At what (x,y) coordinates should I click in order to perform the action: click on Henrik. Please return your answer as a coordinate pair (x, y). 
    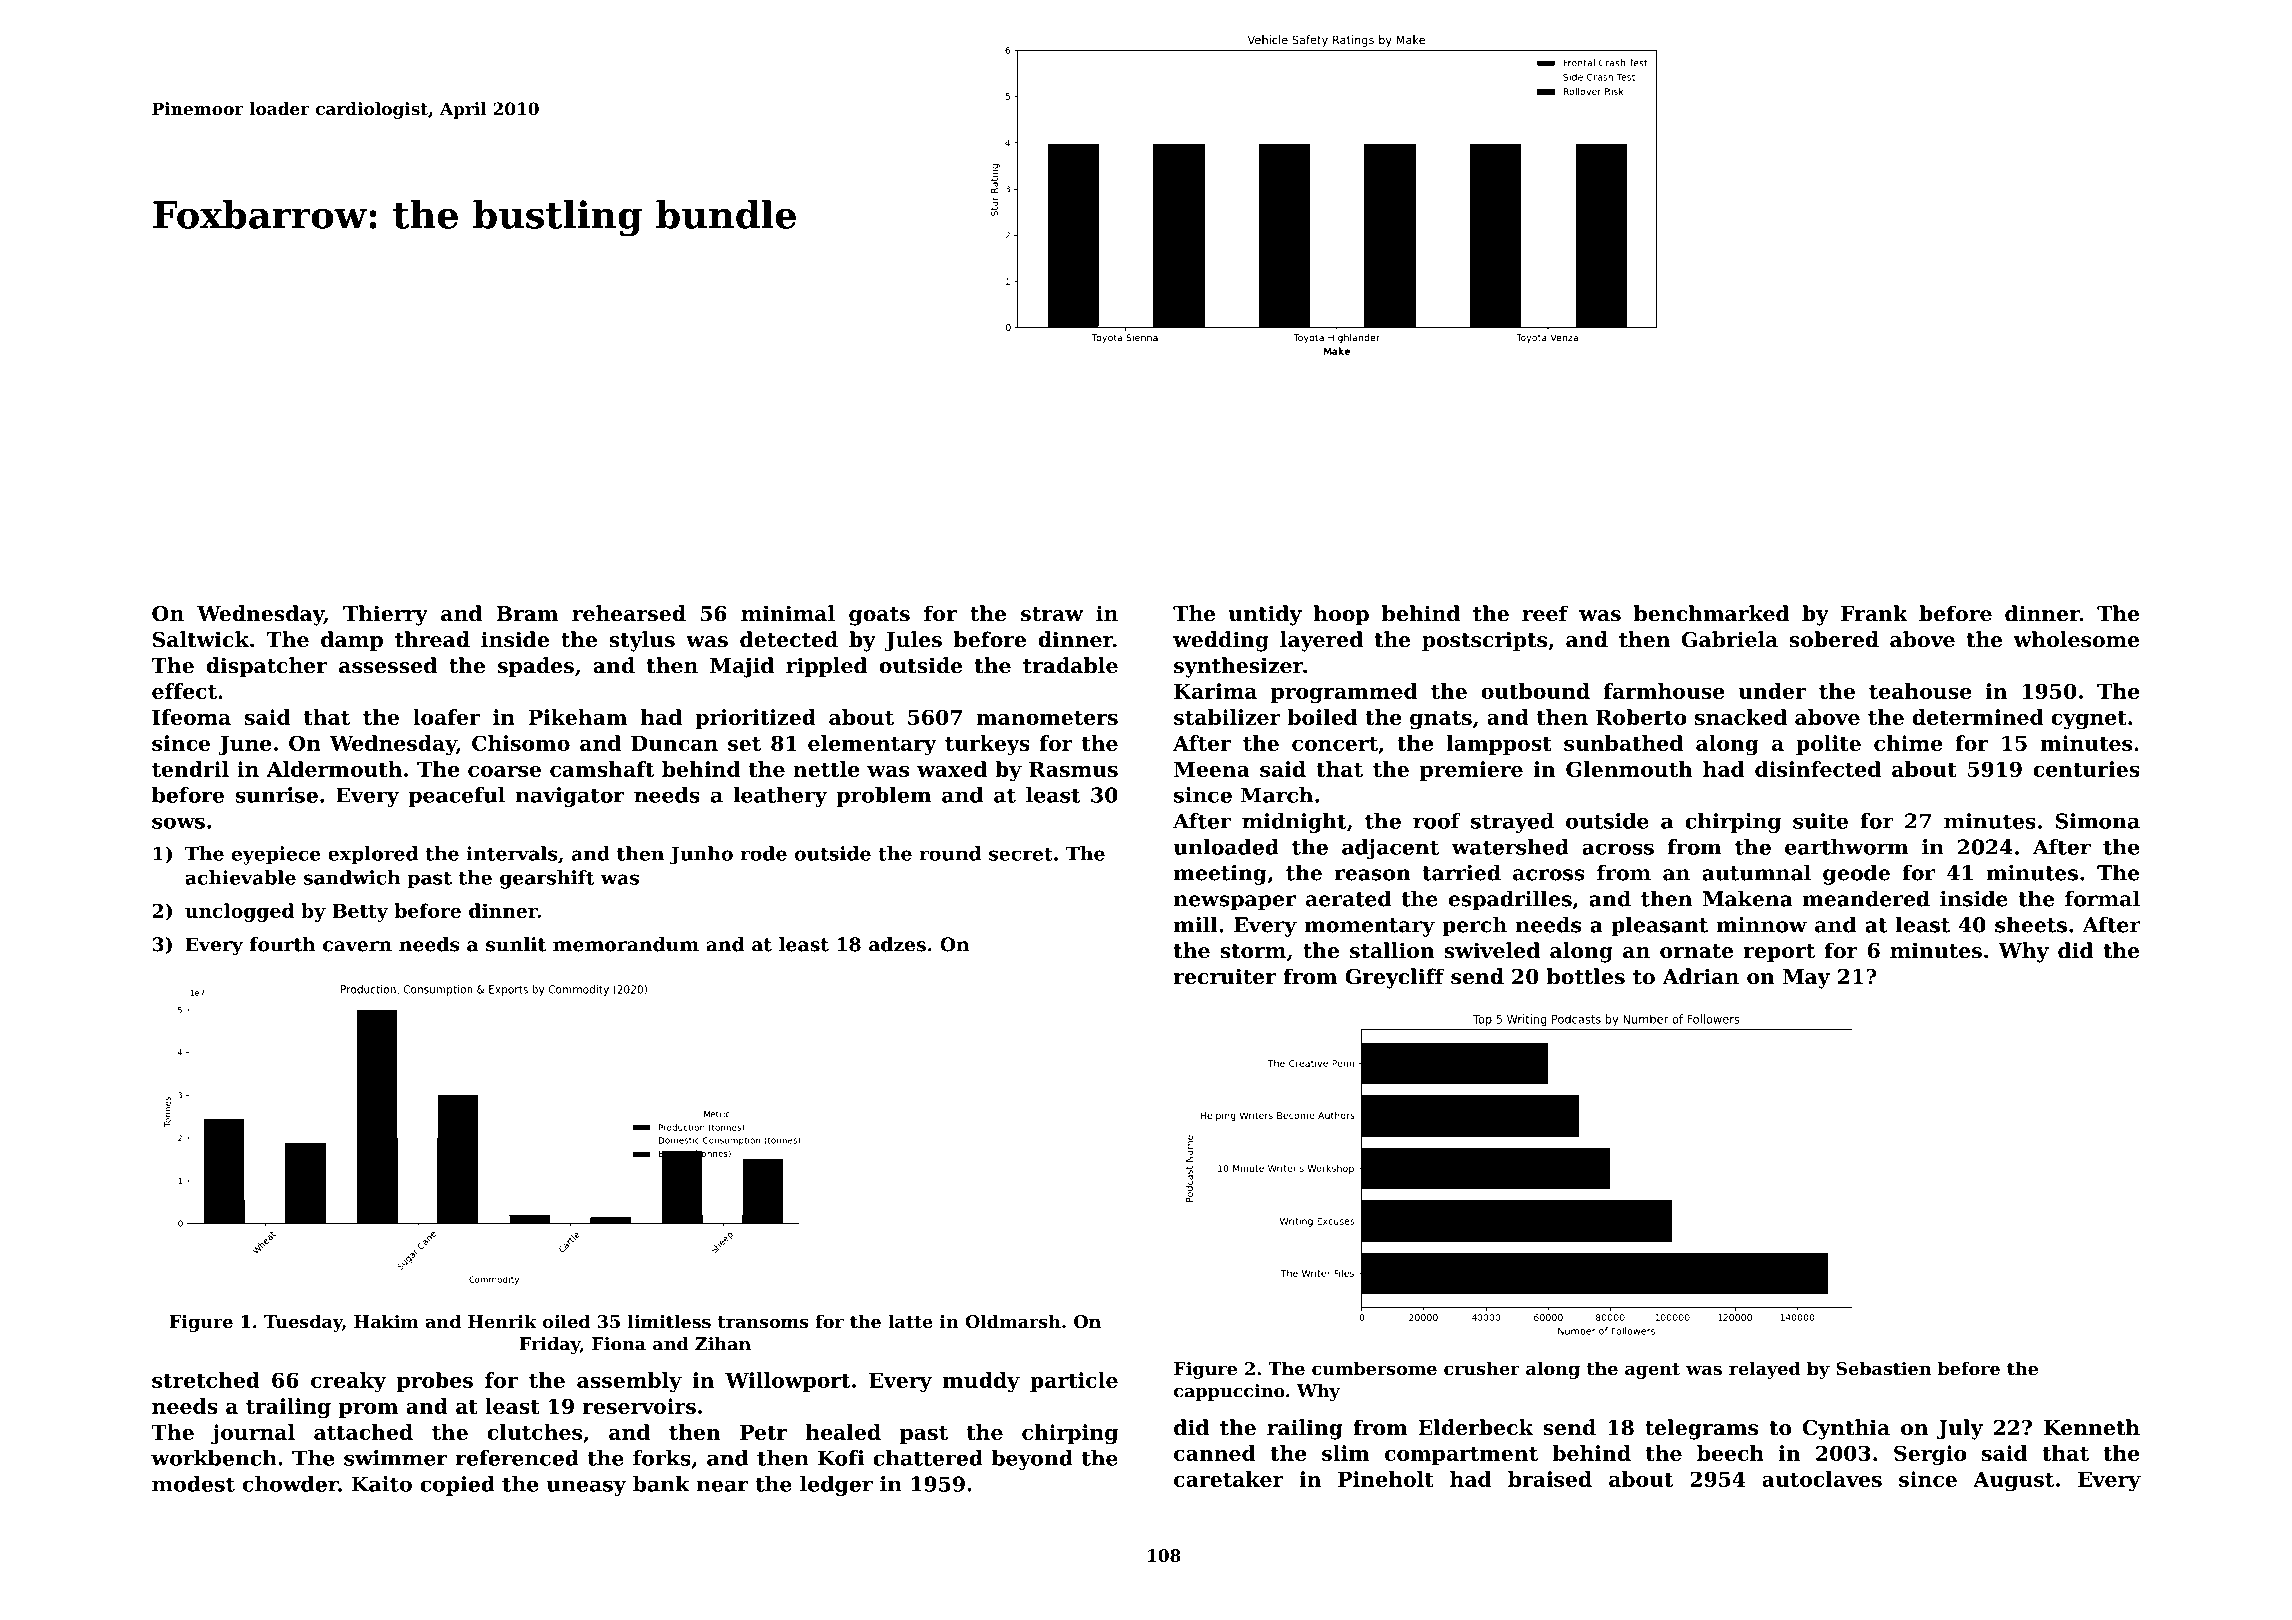
    Looking at the image, I should click on (502, 1321).
